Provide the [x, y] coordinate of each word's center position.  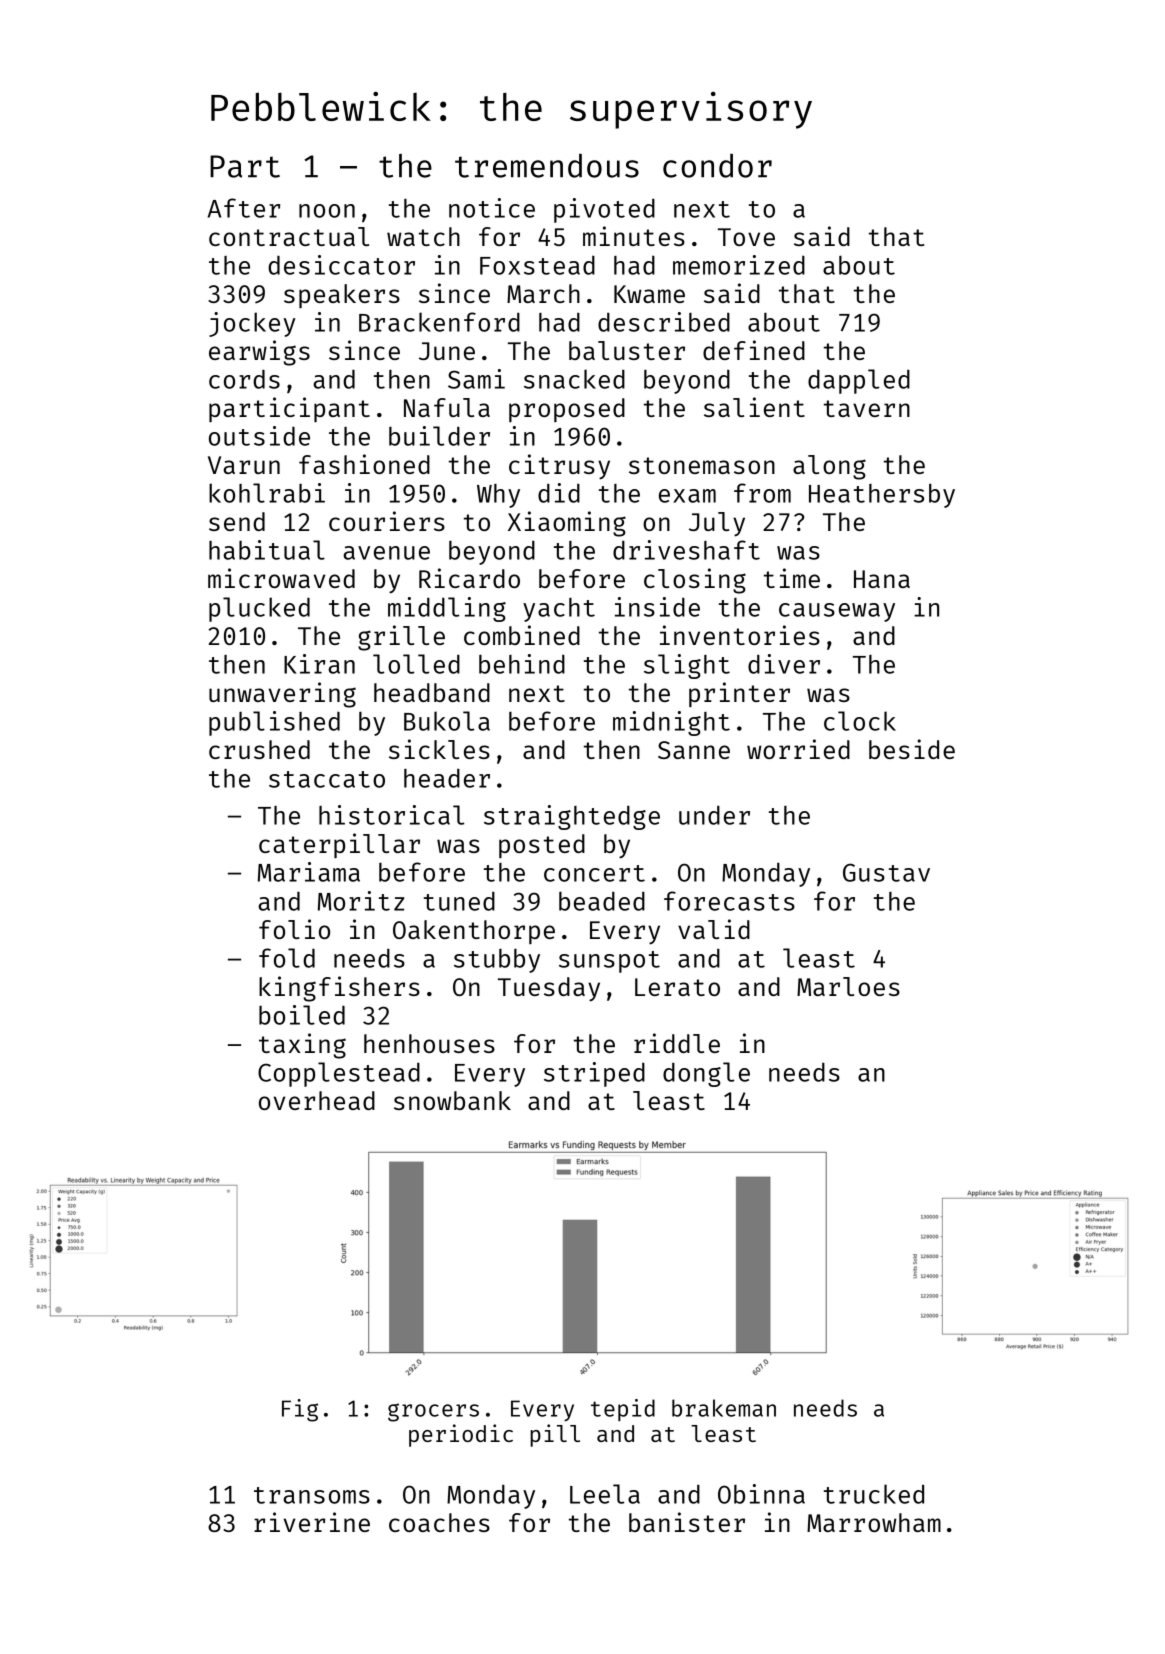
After [244, 208]
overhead [317, 1100]
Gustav [886, 872]
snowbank [452, 1100]
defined [754, 350]
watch [423, 236]
